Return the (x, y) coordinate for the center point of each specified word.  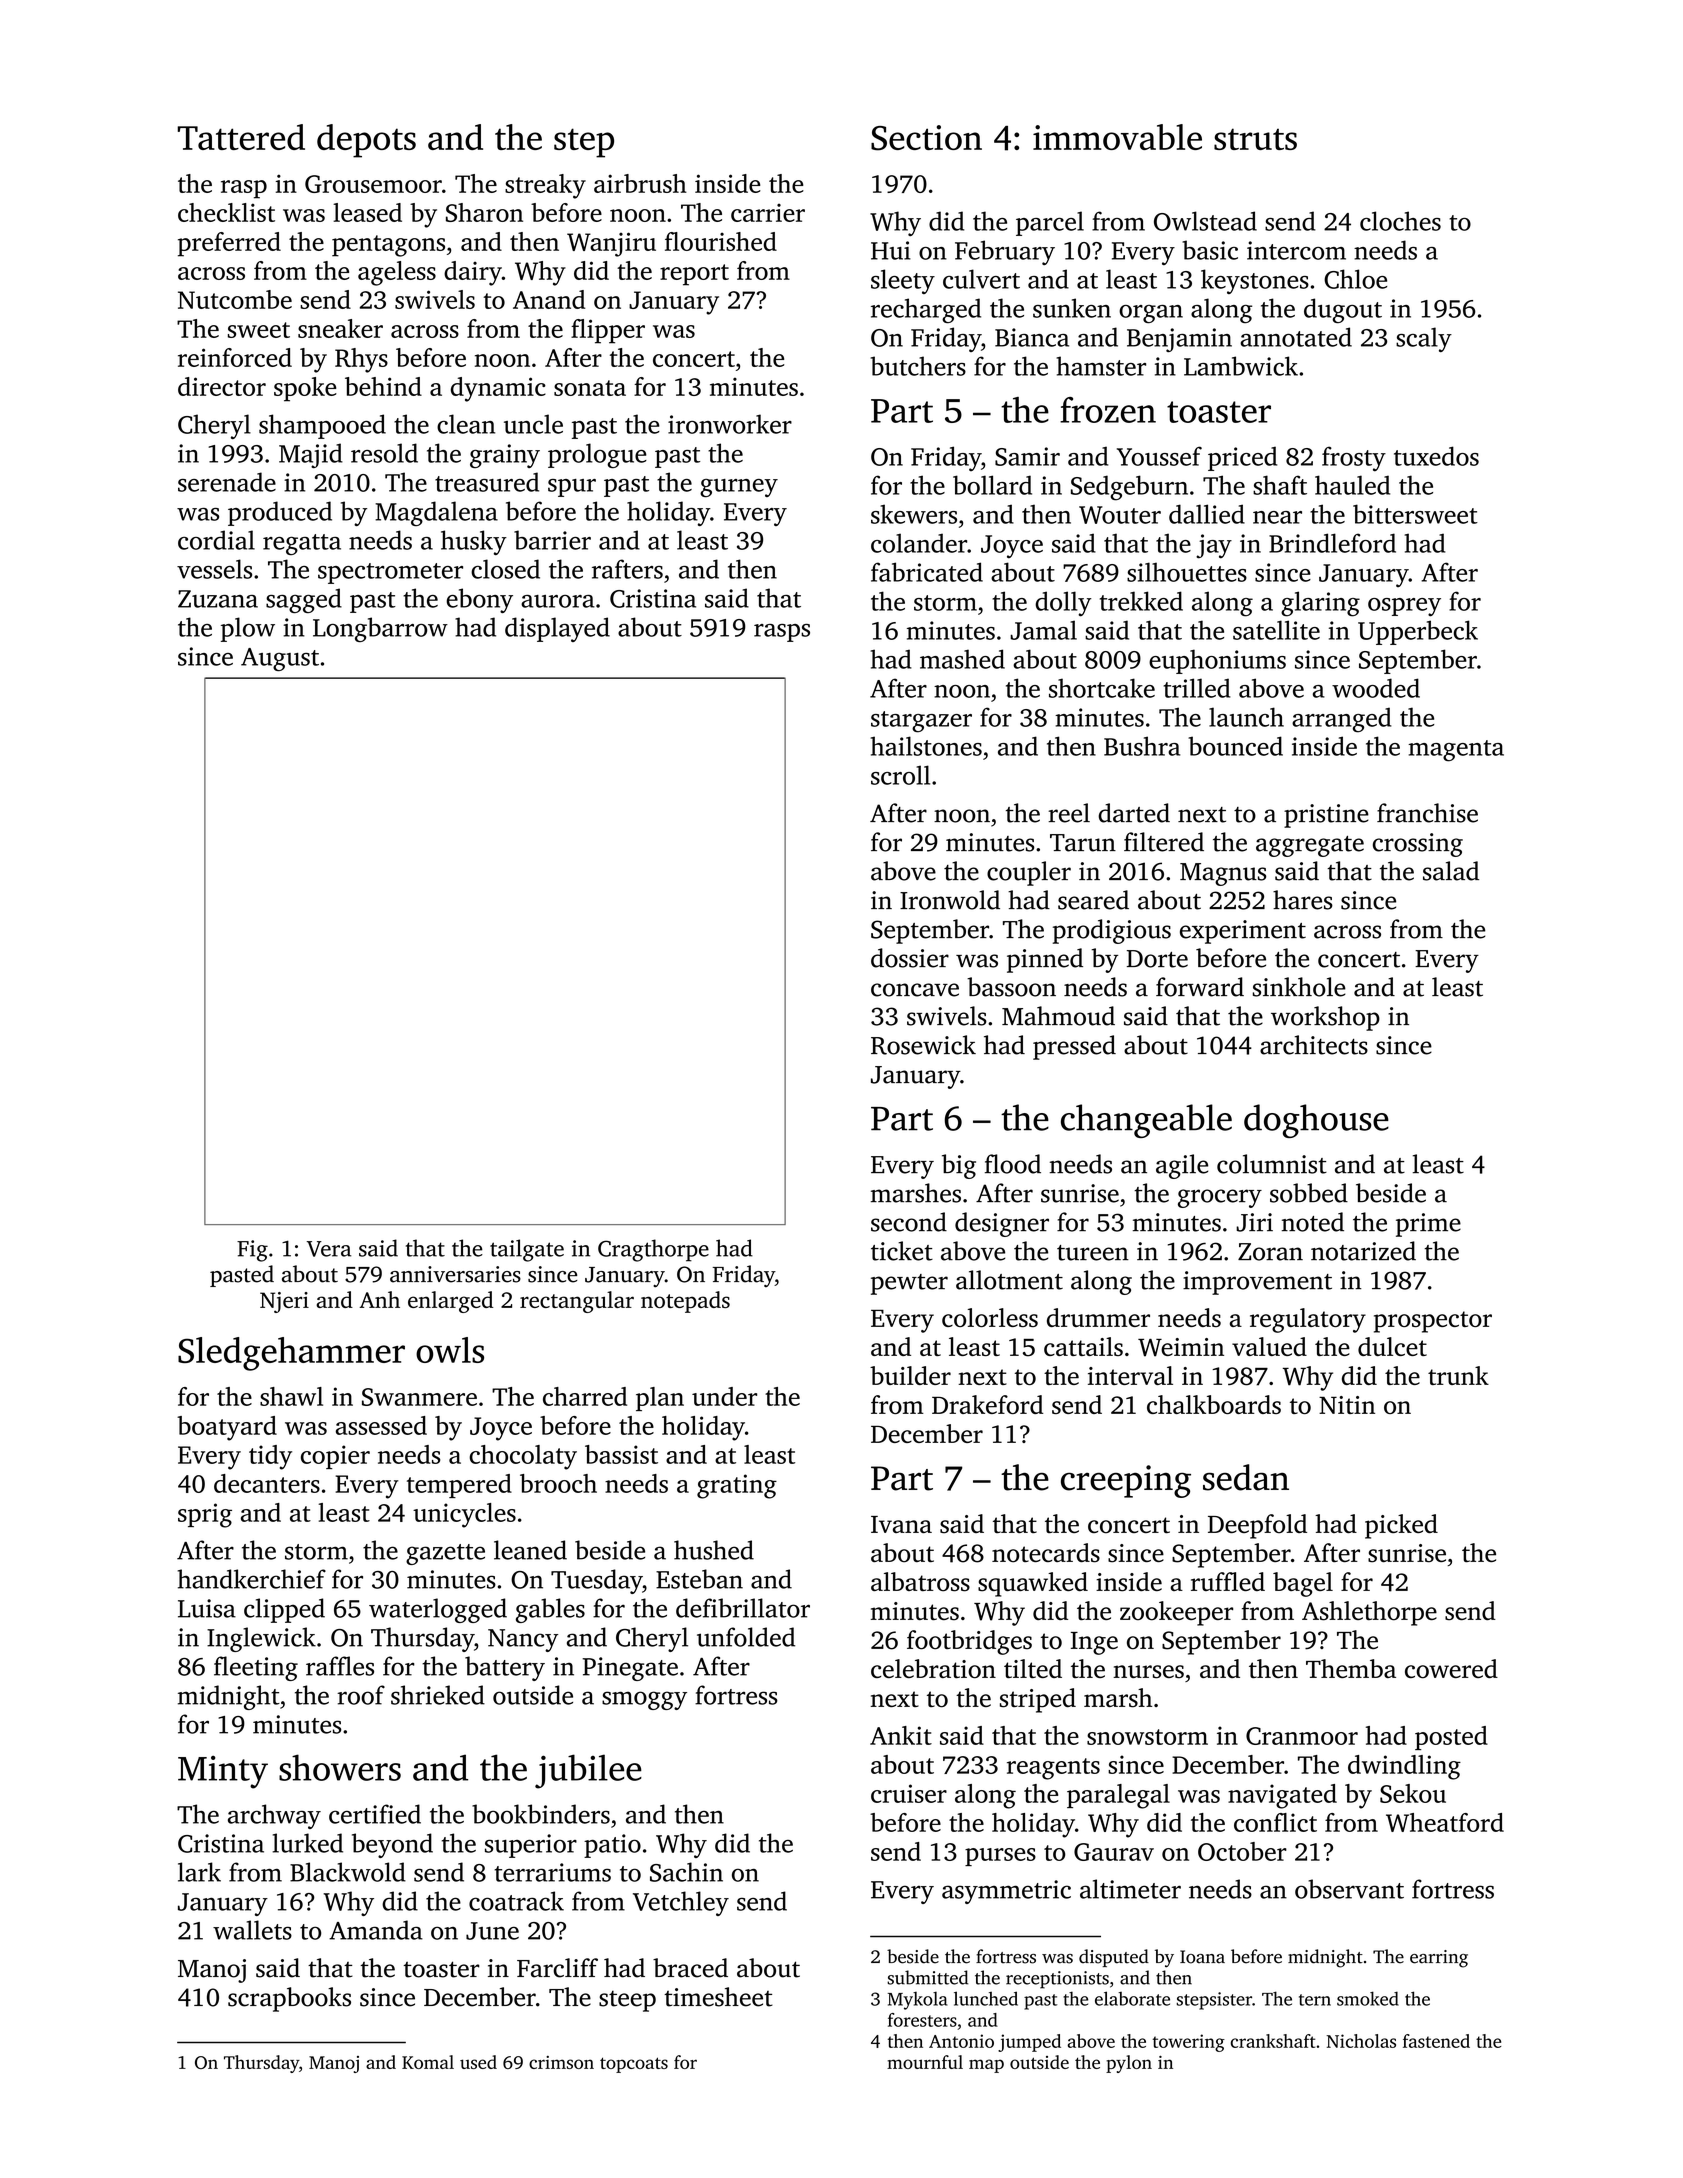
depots (366, 141)
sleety (903, 281)
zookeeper (1176, 1613)
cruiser (909, 1793)
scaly (1424, 339)
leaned (530, 1550)
